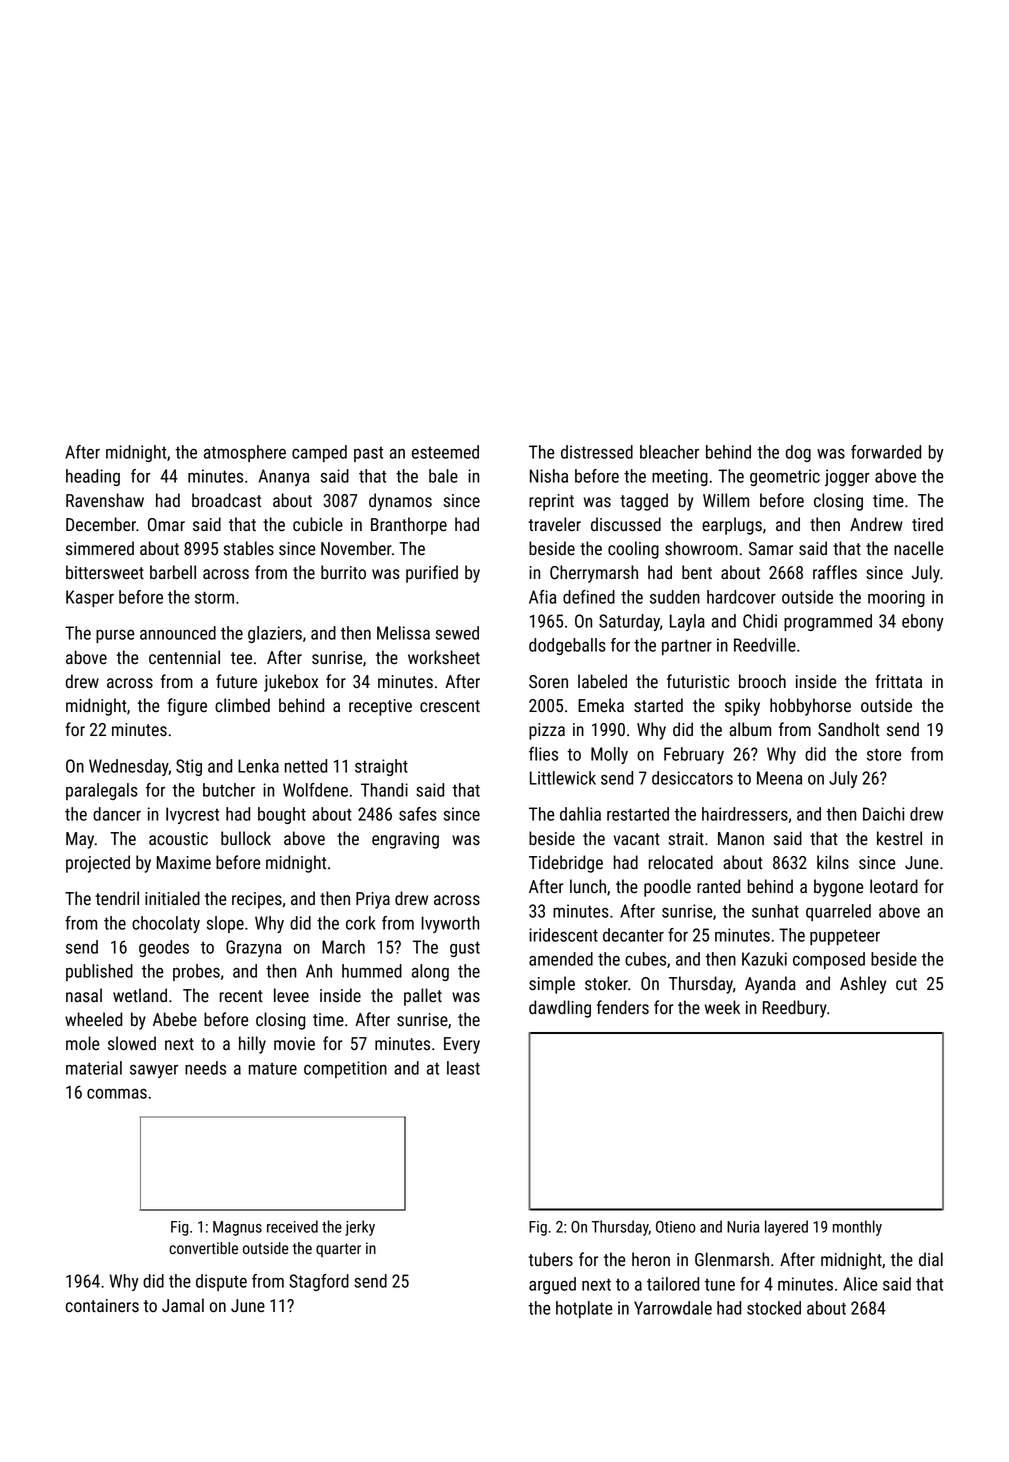 Image resolution: width=1009 pixels, height=1462 pixels. Describe the element at coordinates (249, 548) in the document. I see `stables` at that location.
